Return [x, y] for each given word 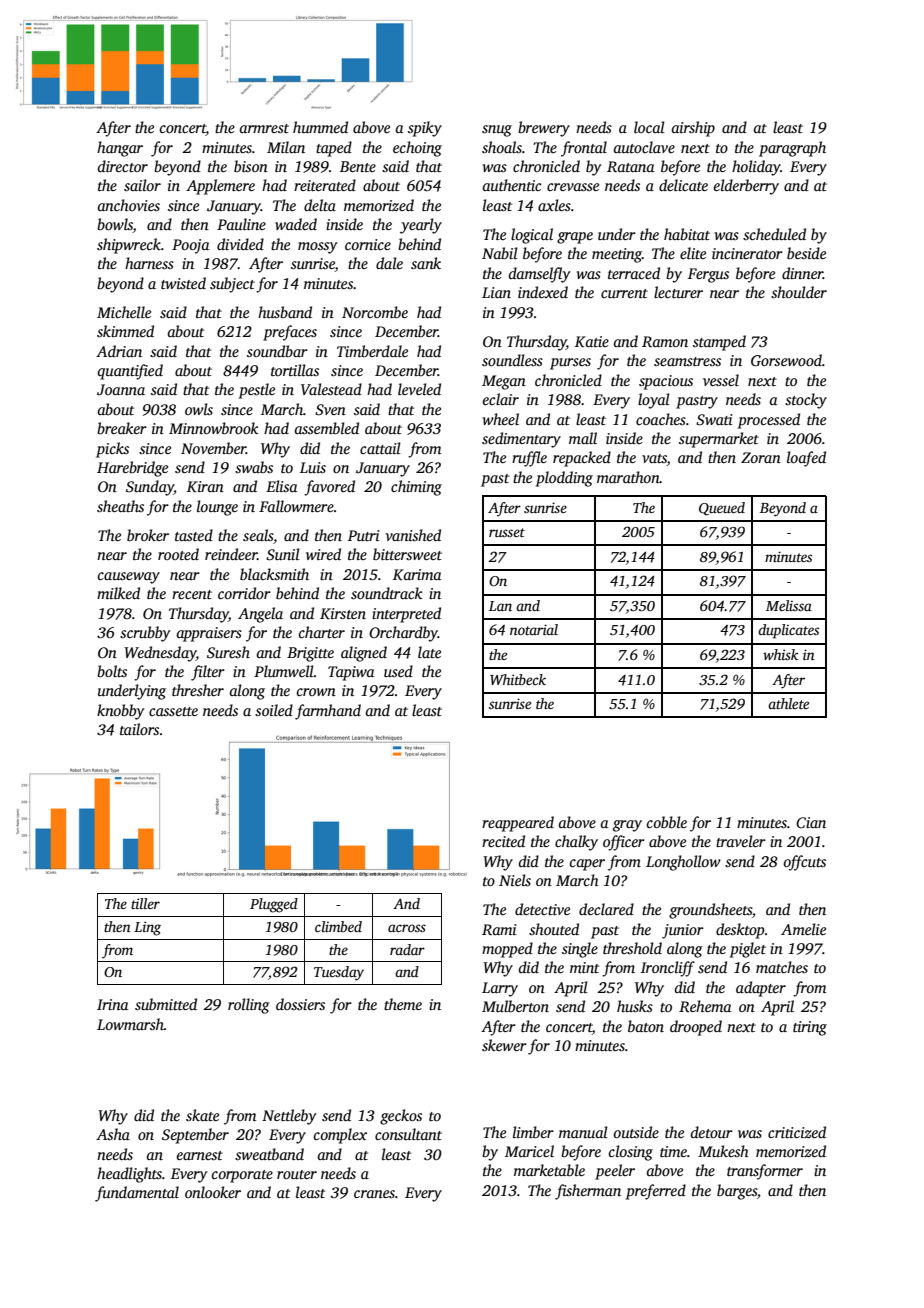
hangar [120, 149]
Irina [113, 1004]
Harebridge [132, 469]
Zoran [761, 457]
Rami [499, 929]
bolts [112, 671]
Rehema [705, 1006]
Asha [113, 1134]
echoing [417, 149]
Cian [811, 822]
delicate [683, 185]
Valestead [331, 389]
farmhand [328, 712]
